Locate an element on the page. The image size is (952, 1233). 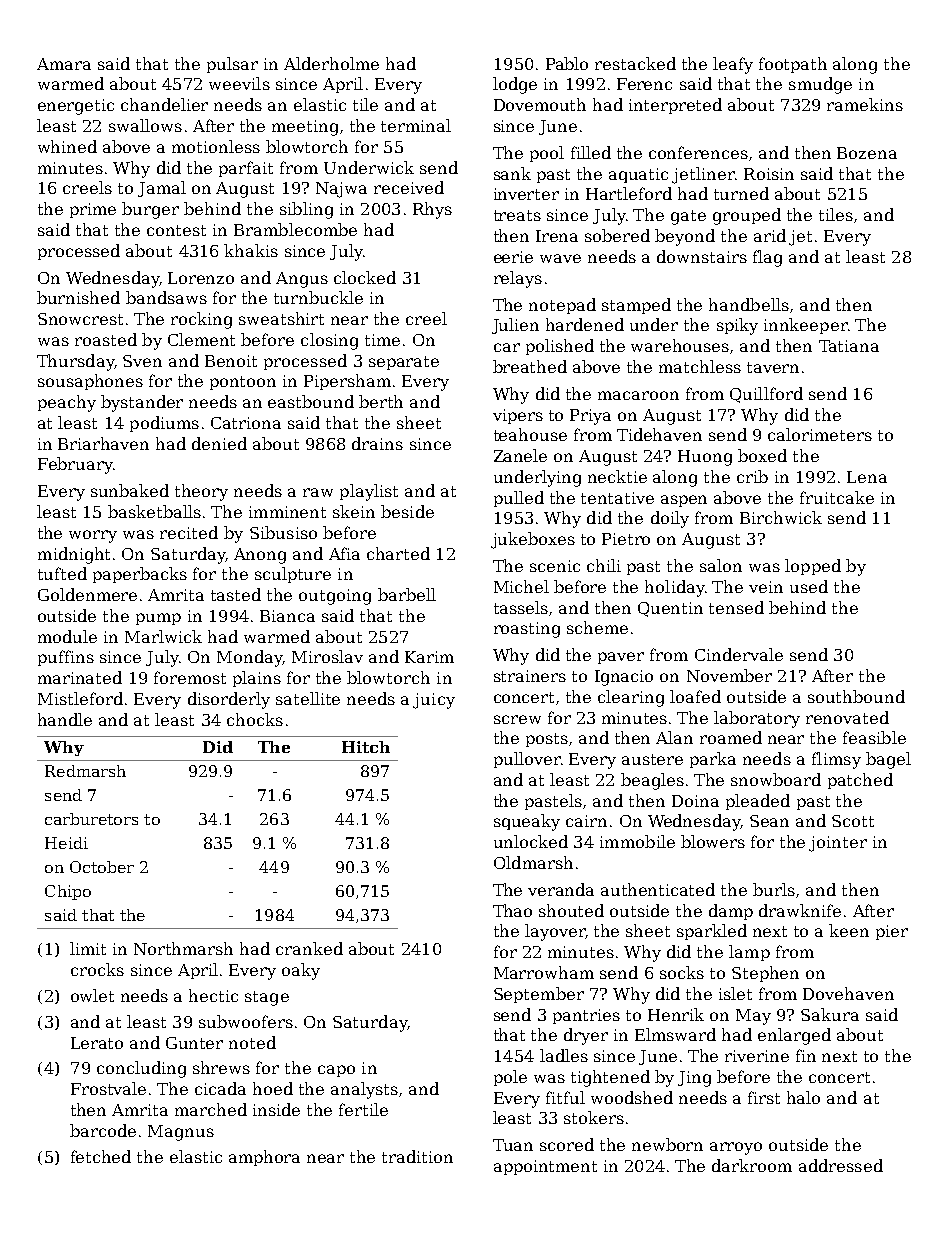
amphora is located at coordinates (264, 1158).
